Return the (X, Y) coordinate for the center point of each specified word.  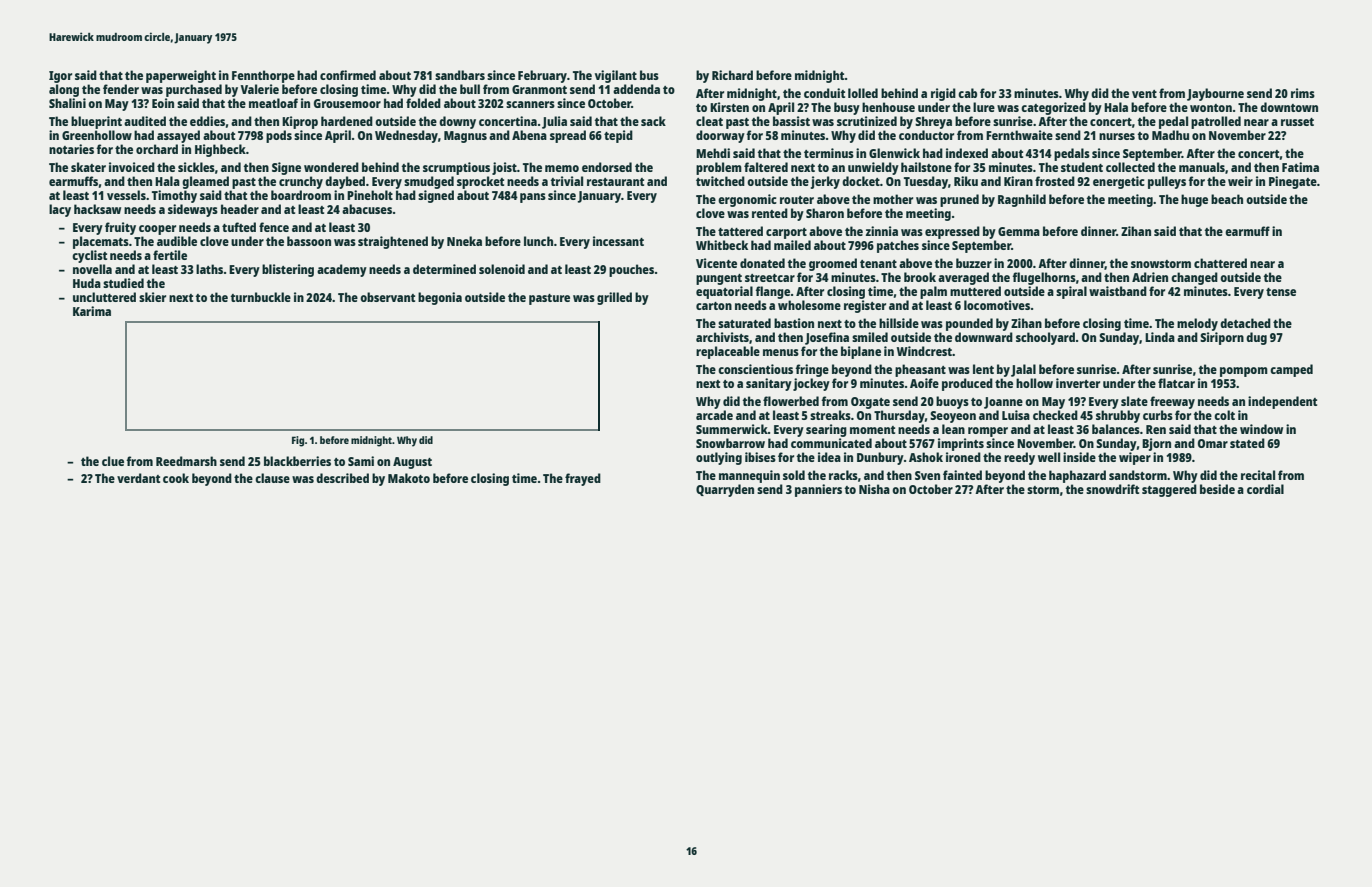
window (1261, 429)
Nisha (874, 489)
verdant (138, 478)
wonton (1211, 108)
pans (533, 198)
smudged (429, 182)
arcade (714, 415)
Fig (298, 441)
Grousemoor (347, 103)
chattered (1220, 263)
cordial (1265, 489)
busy (847, 108)
